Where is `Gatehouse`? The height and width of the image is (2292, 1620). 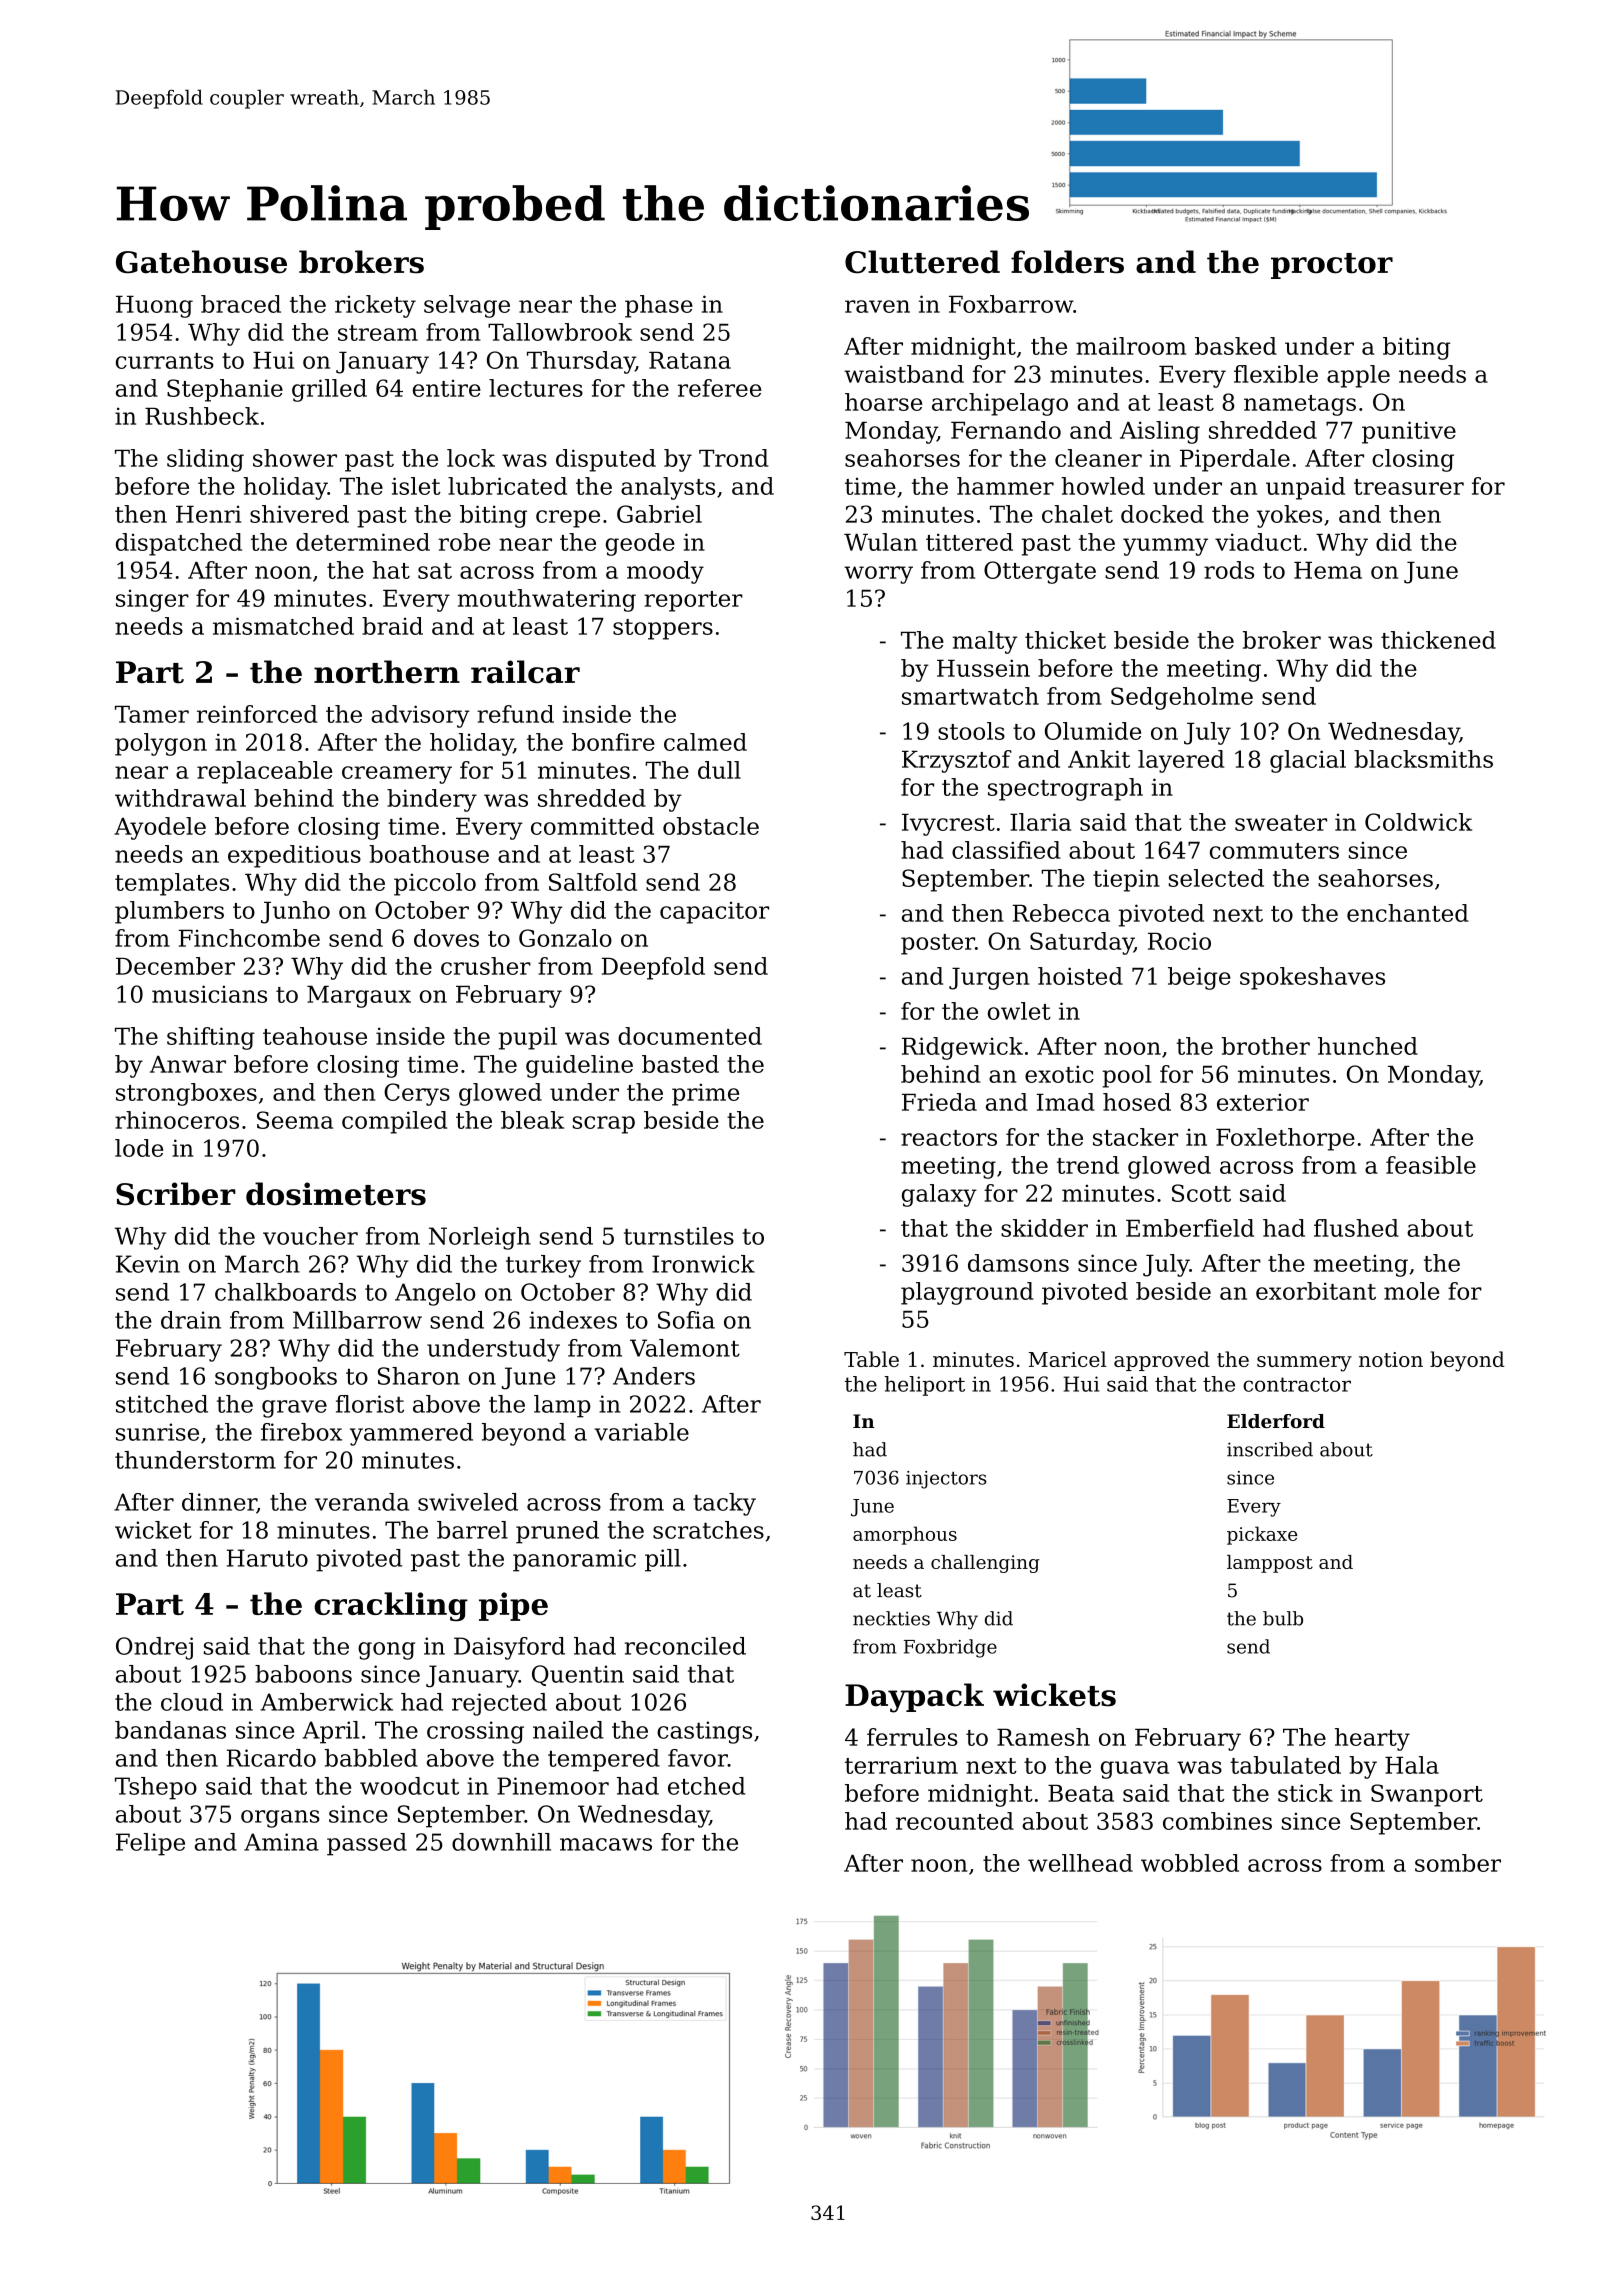 Gatehouse is located at coordinates (201, 262).
